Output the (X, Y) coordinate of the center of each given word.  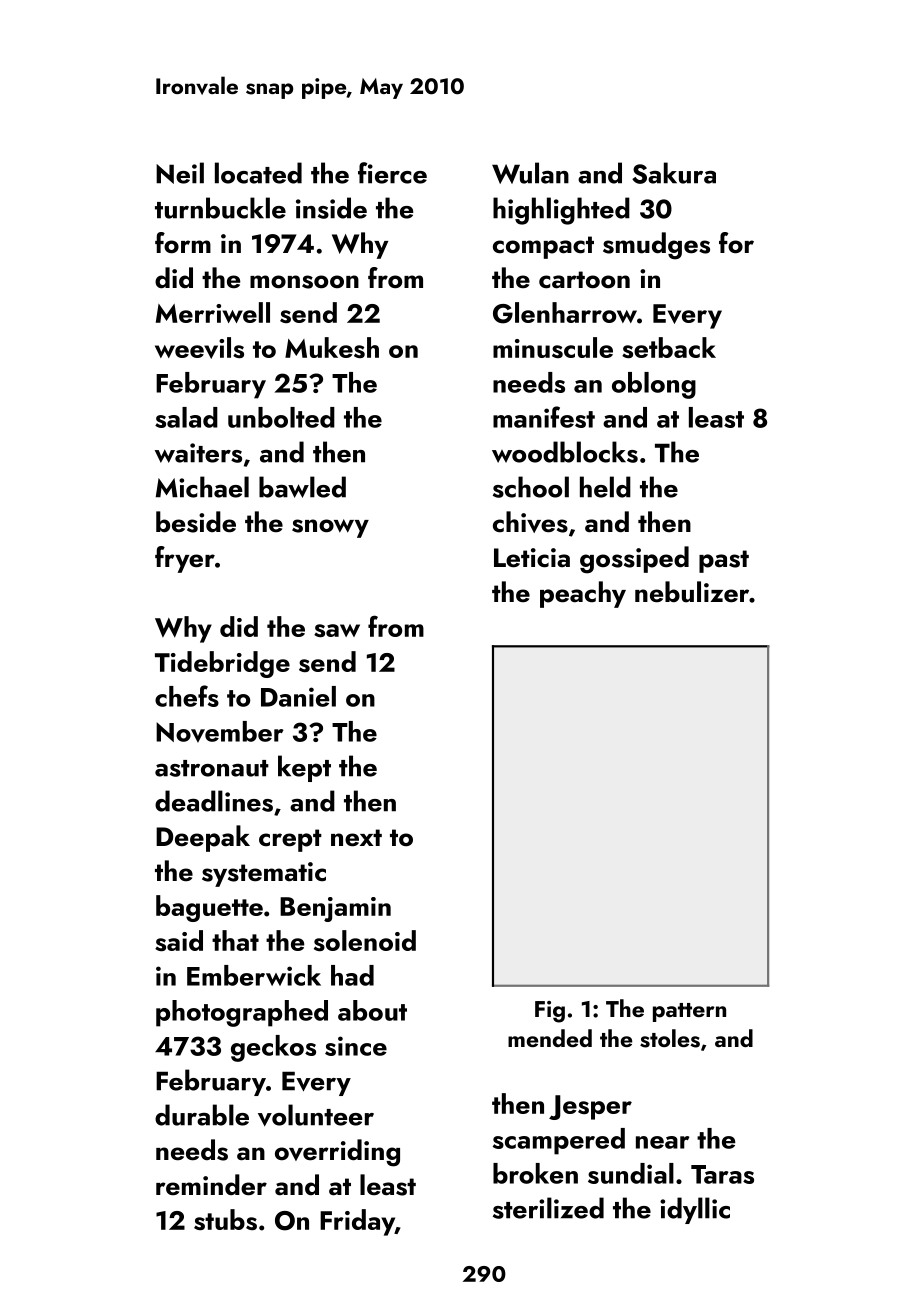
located (258, 173)
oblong (654, 385)
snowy (330, 528)
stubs (225, 1219)
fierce (392, 173)
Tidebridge (222, 664)
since (356, 1046)
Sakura (674, 173)
